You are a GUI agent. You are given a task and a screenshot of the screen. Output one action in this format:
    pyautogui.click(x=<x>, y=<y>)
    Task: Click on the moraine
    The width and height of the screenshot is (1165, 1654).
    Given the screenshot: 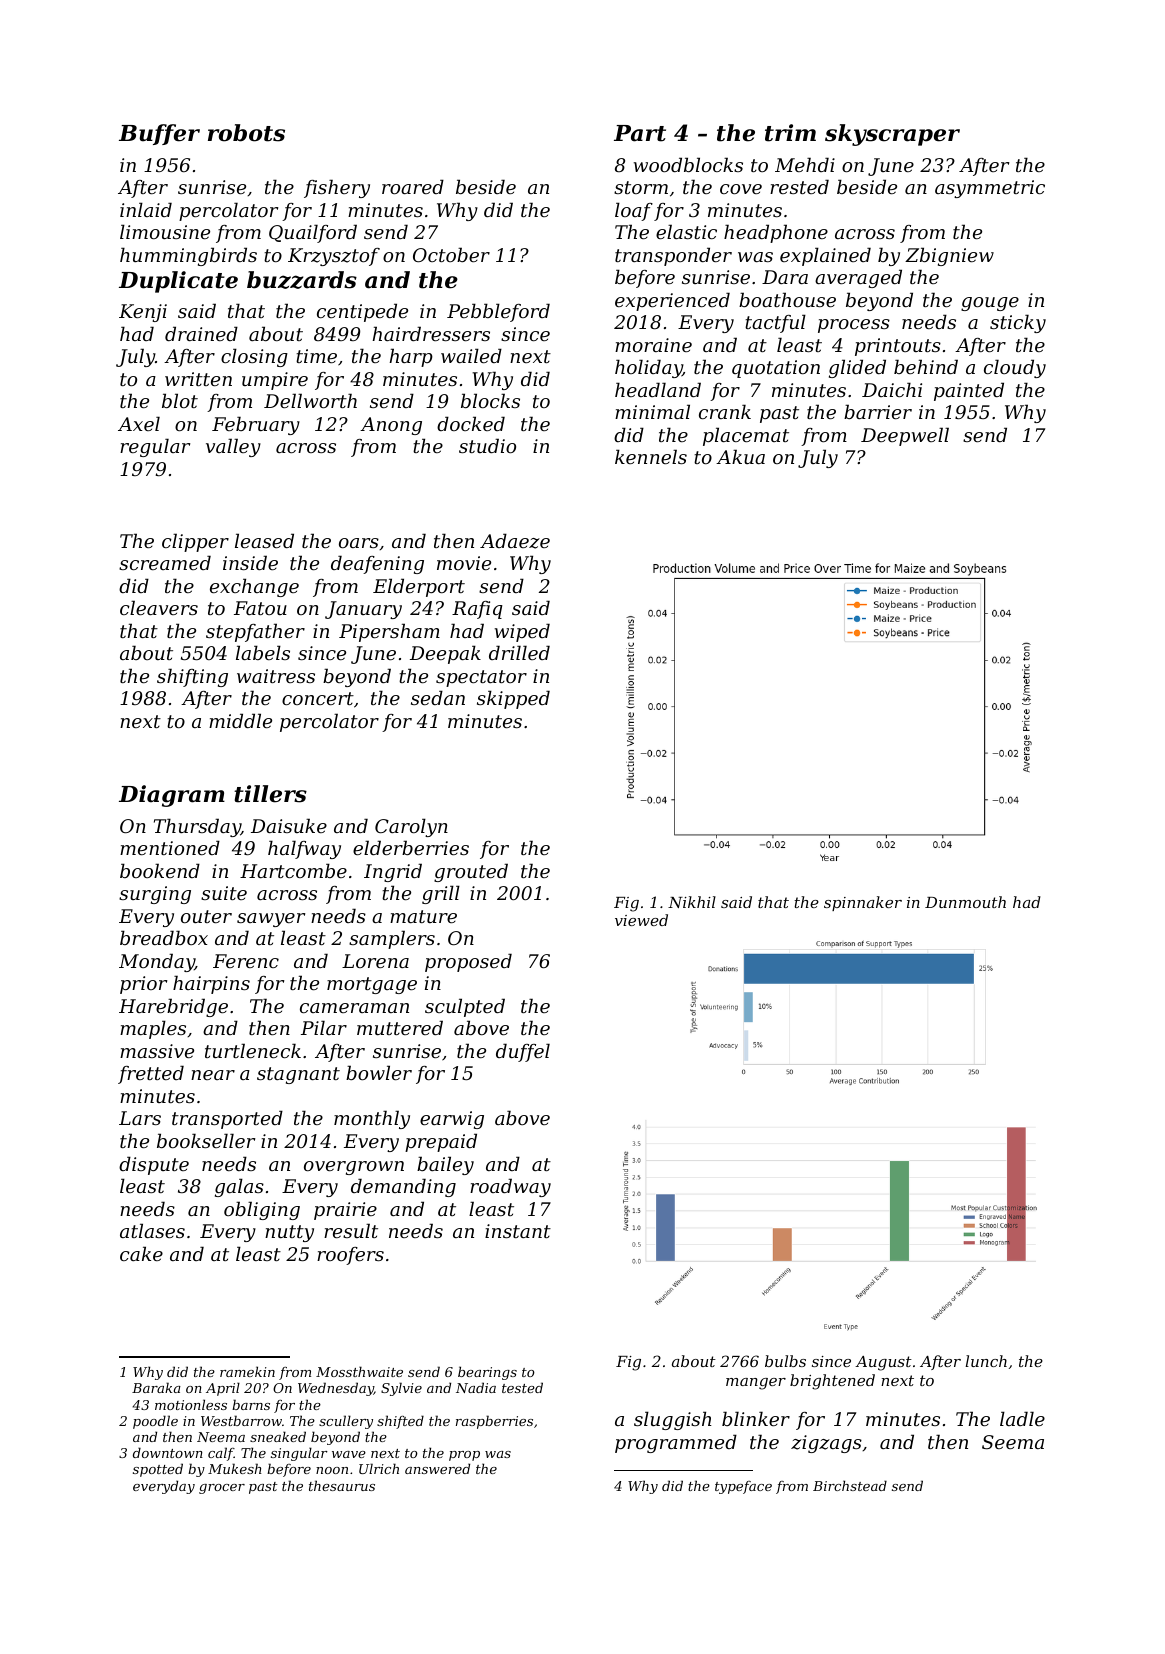 What is the action you would take?
    pyautogui.click(x=653, y=345)
